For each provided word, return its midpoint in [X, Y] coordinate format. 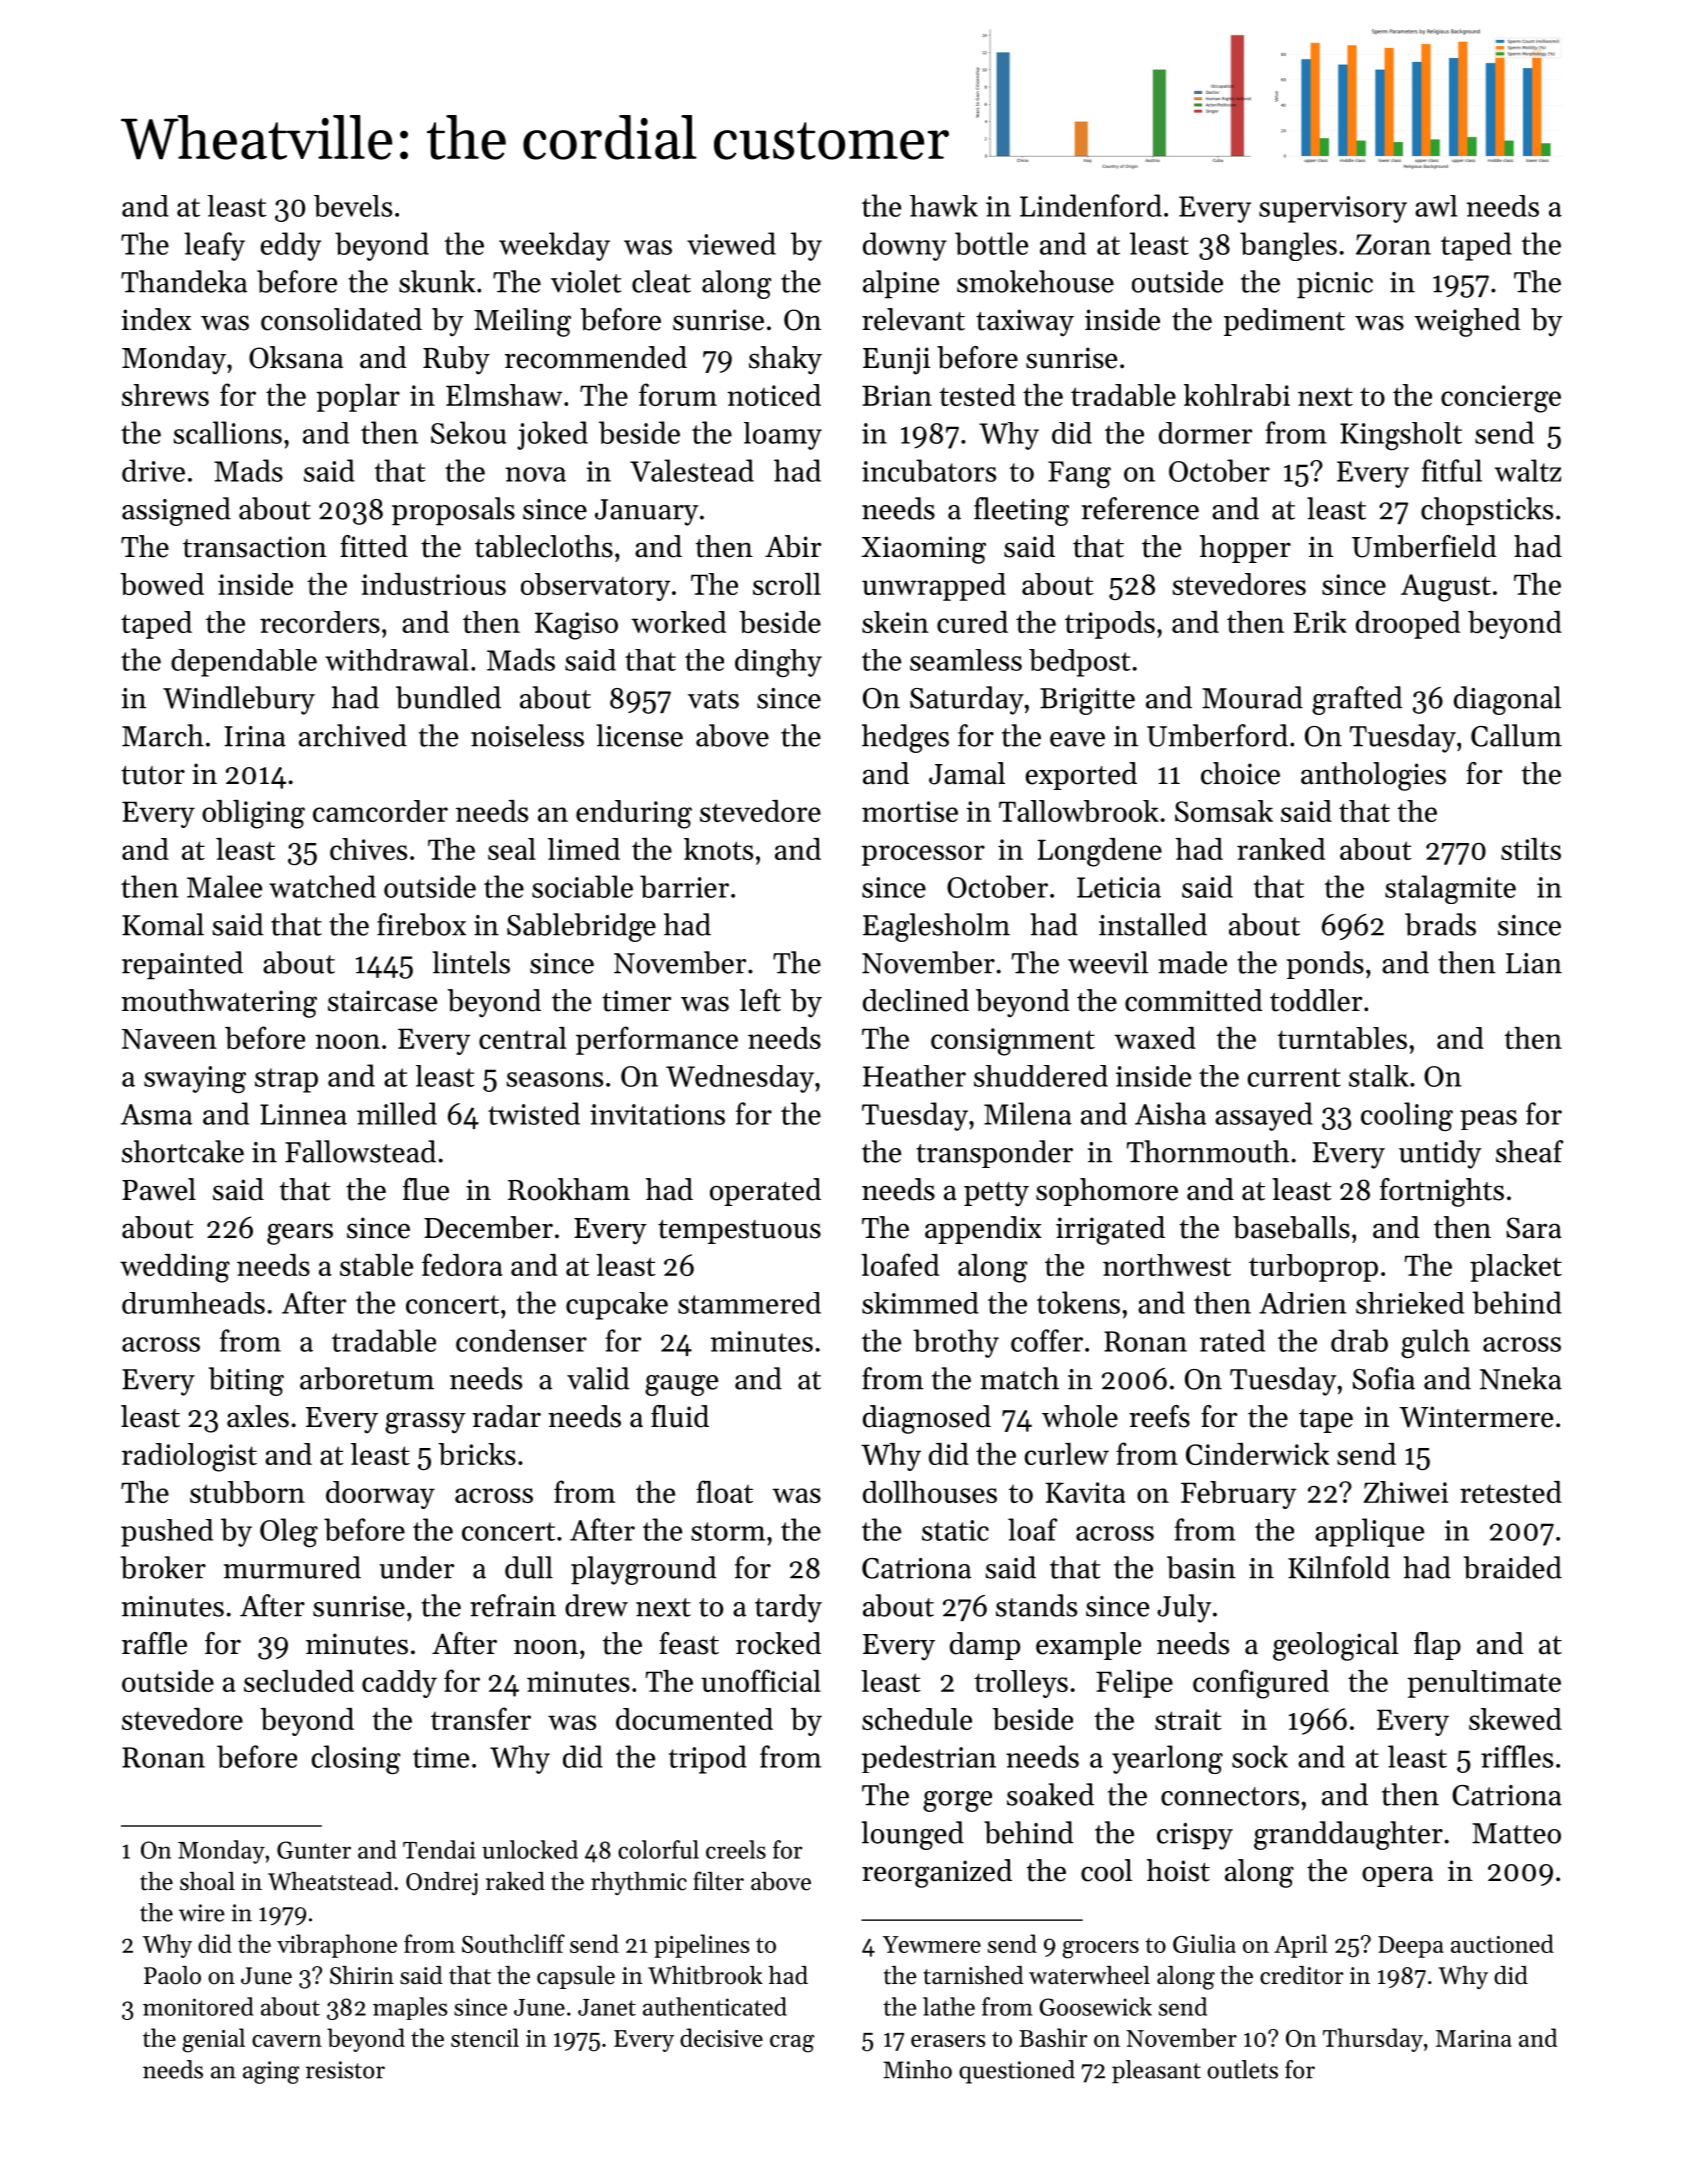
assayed [1264, 1116]
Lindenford [1091, 205]
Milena [1028, 1113]
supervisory [1333, 209]
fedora [462, 1264]
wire [201, 1913]
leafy [214, 246]
